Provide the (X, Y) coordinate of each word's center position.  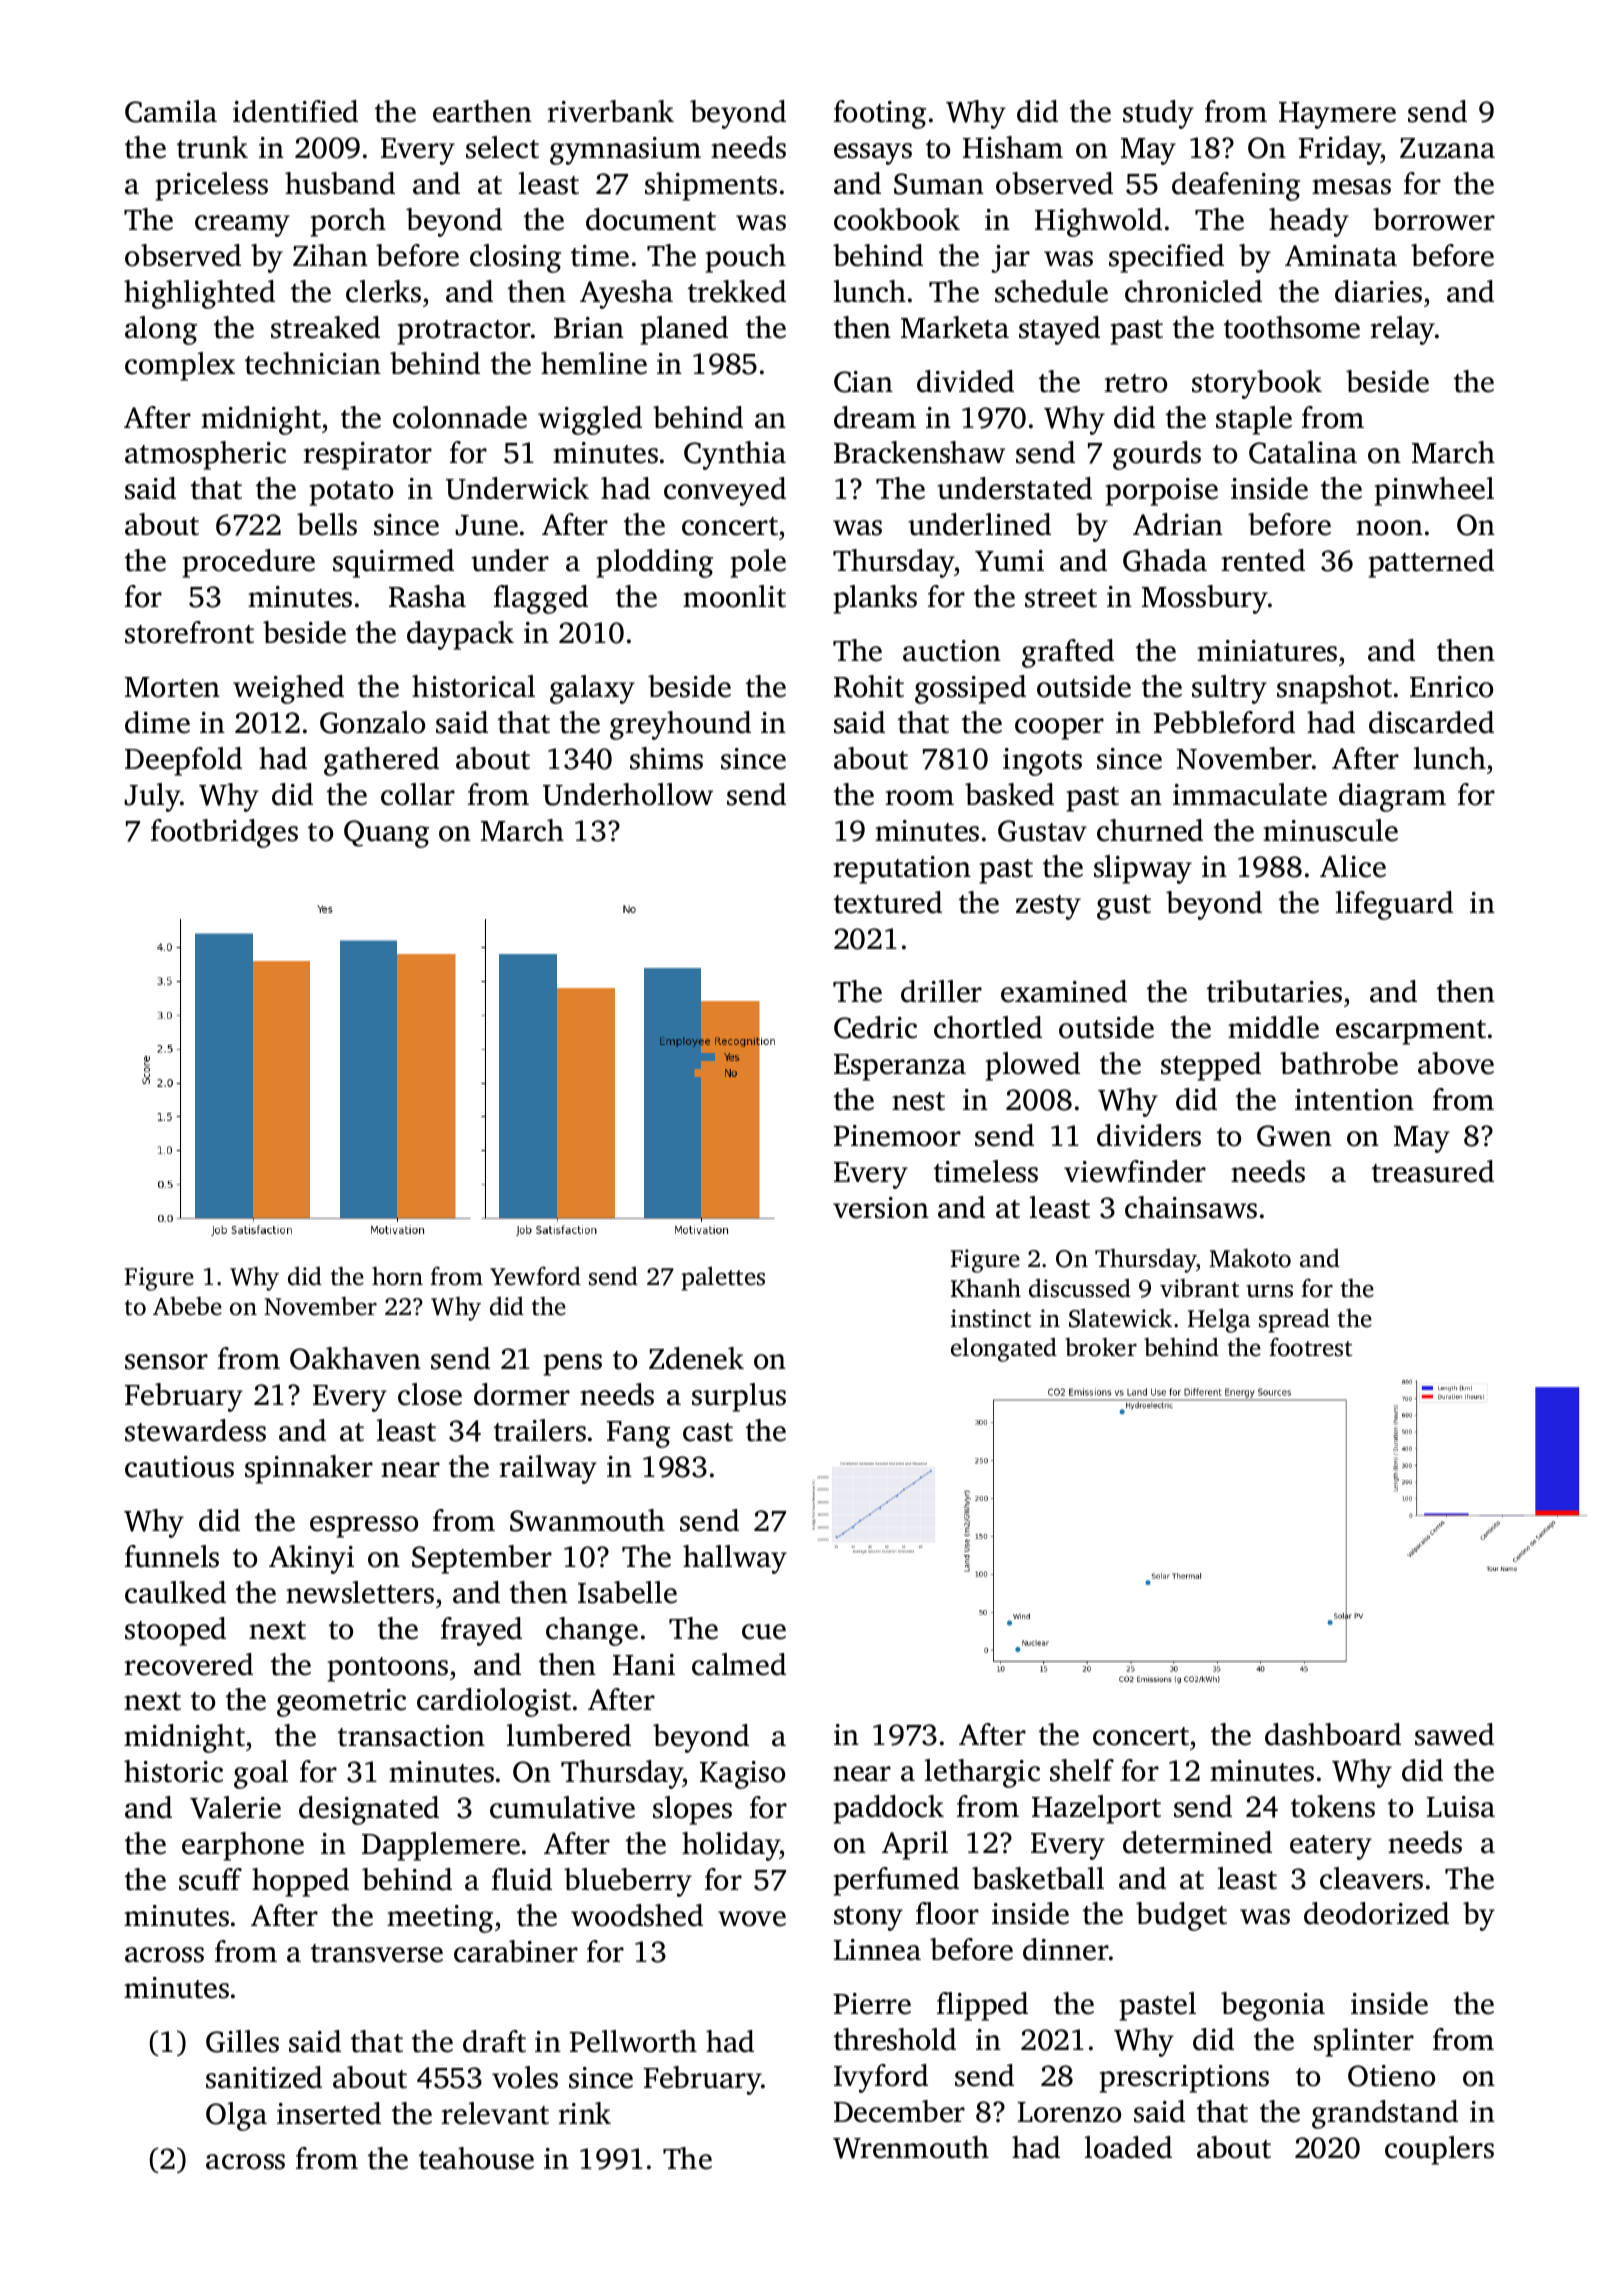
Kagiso (742, 1775)
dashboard (1333, 1734)
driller (941, 991)
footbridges (224, 833)
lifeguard (1394, 905)
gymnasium (625, 151)
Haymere (1337, 115)
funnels (172, 1556)
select (502, 147)
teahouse (476, 2158)
